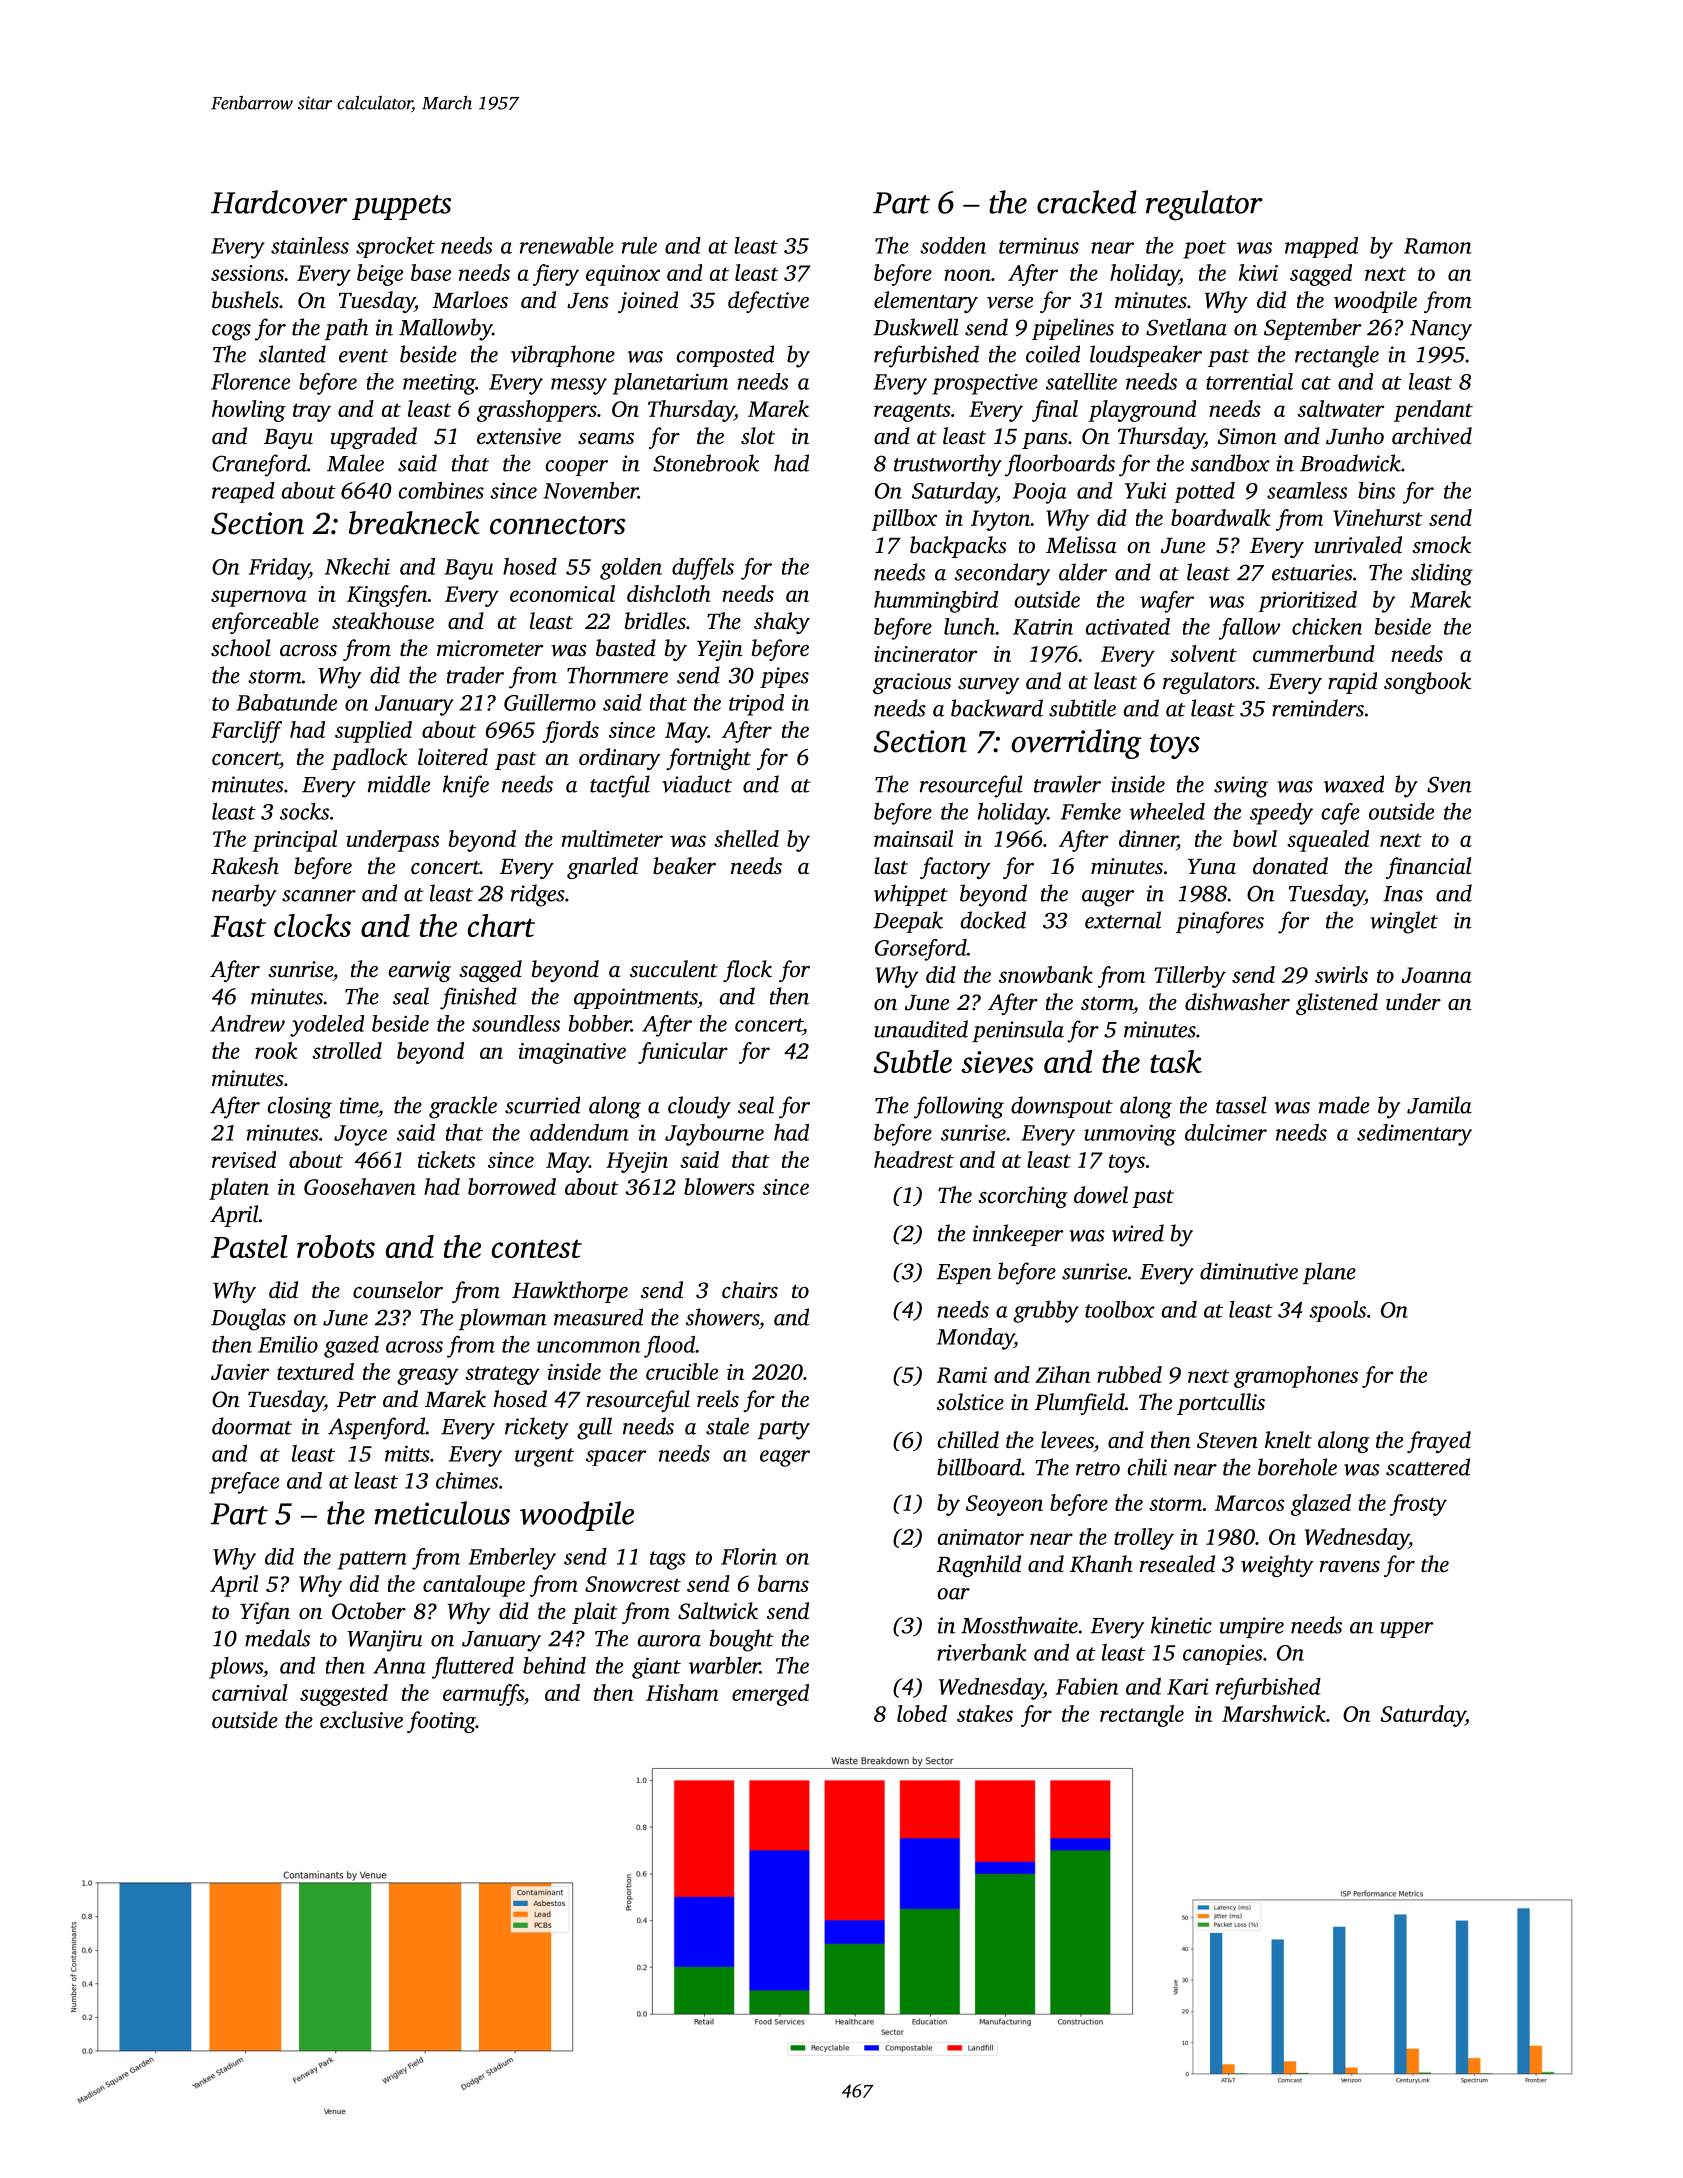 This image has height=2178, width=1683. I want to click on school, so click(240, 648).
